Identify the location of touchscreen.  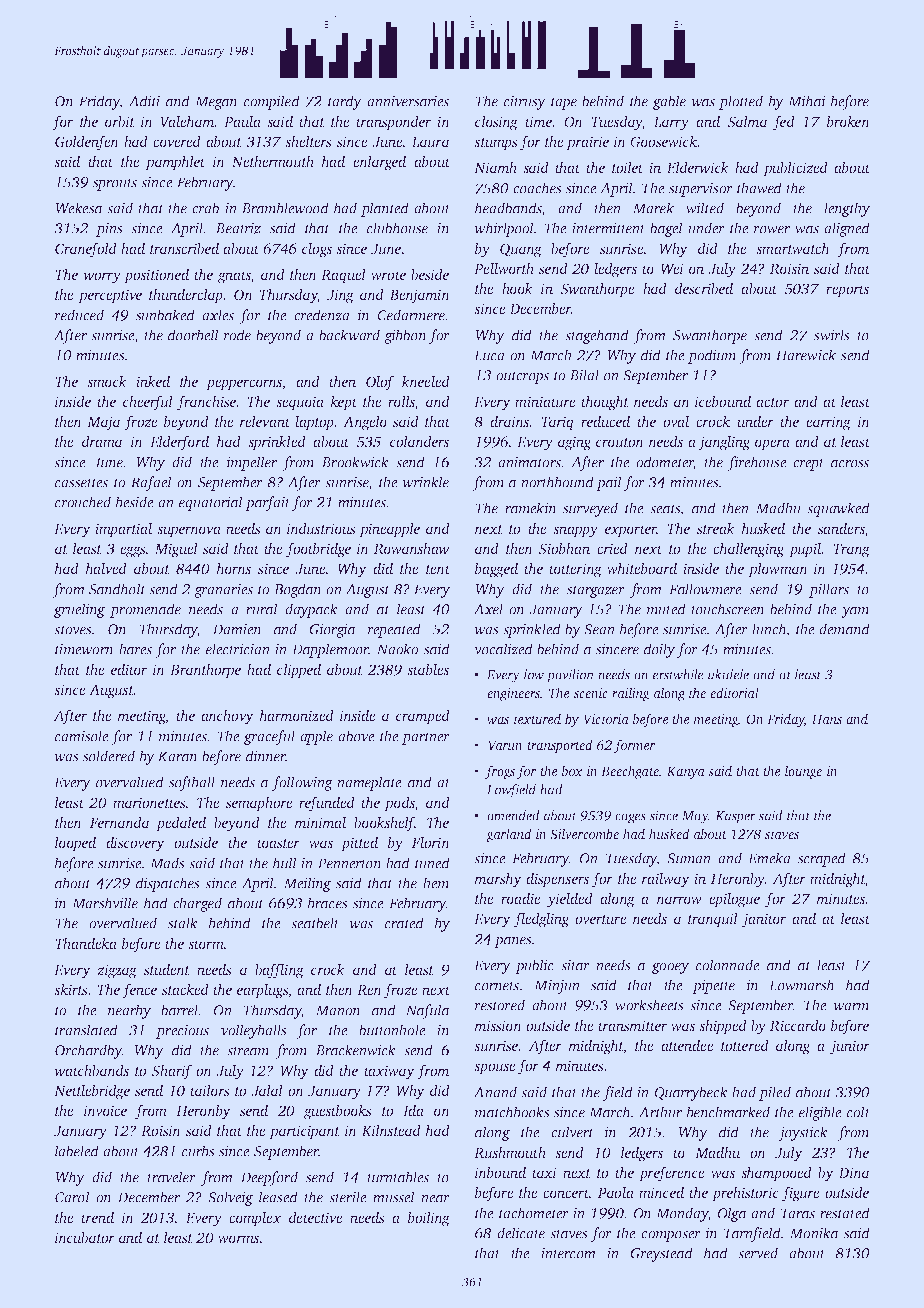
(728, 609).
